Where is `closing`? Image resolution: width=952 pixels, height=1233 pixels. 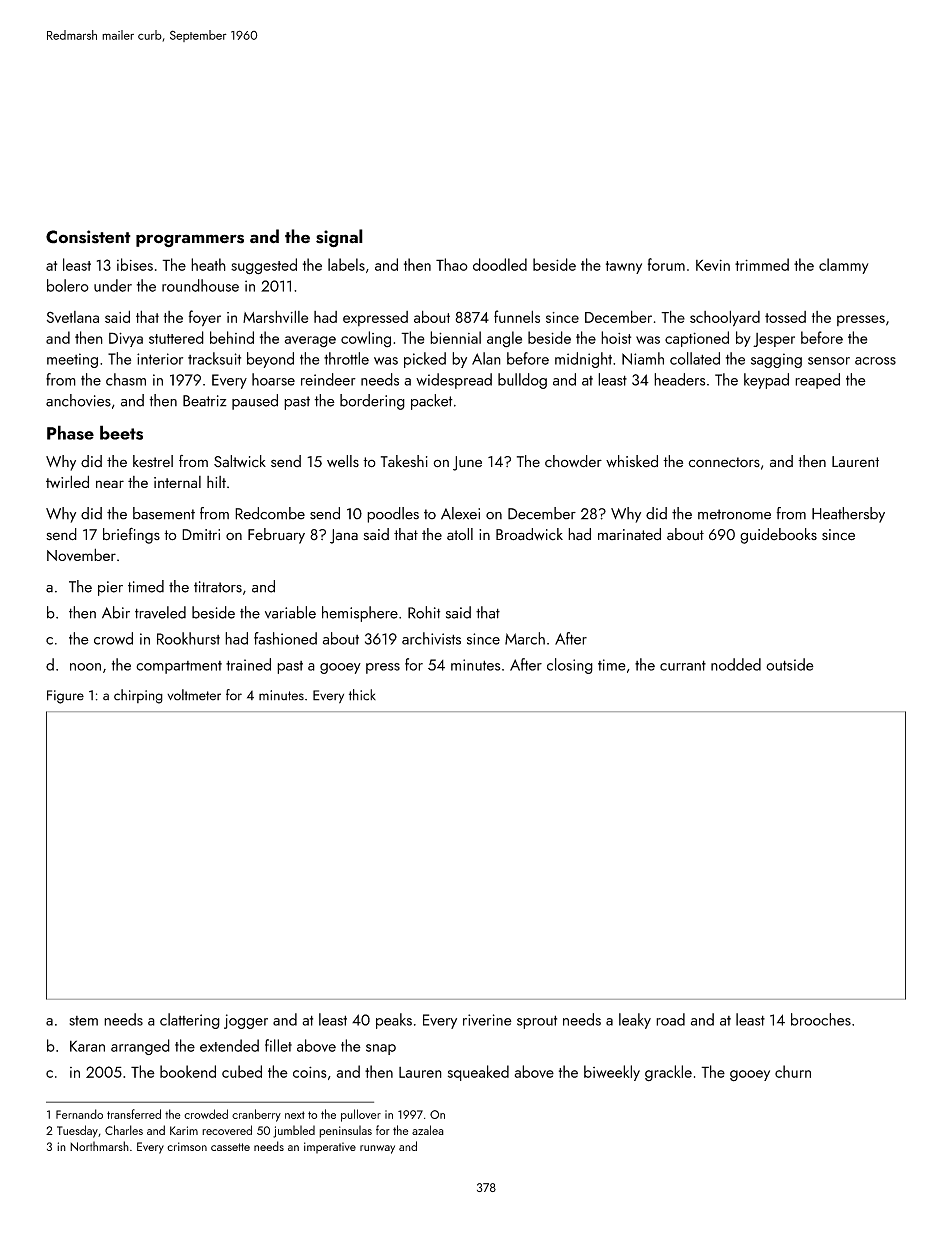 closing is located at coordinates (570, 666).
